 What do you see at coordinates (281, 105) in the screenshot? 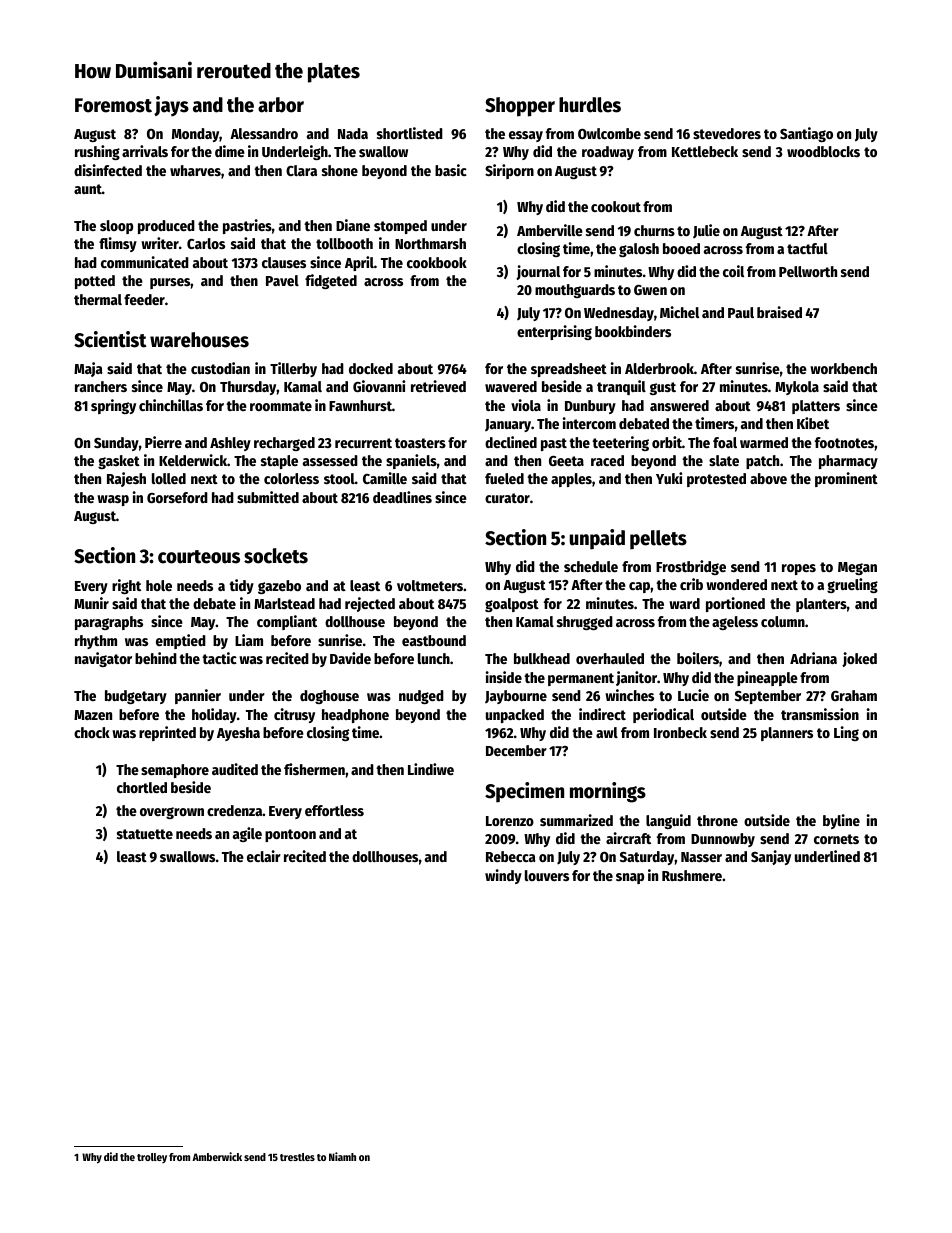
I see `arbor` at bounding box center [281, 105].
